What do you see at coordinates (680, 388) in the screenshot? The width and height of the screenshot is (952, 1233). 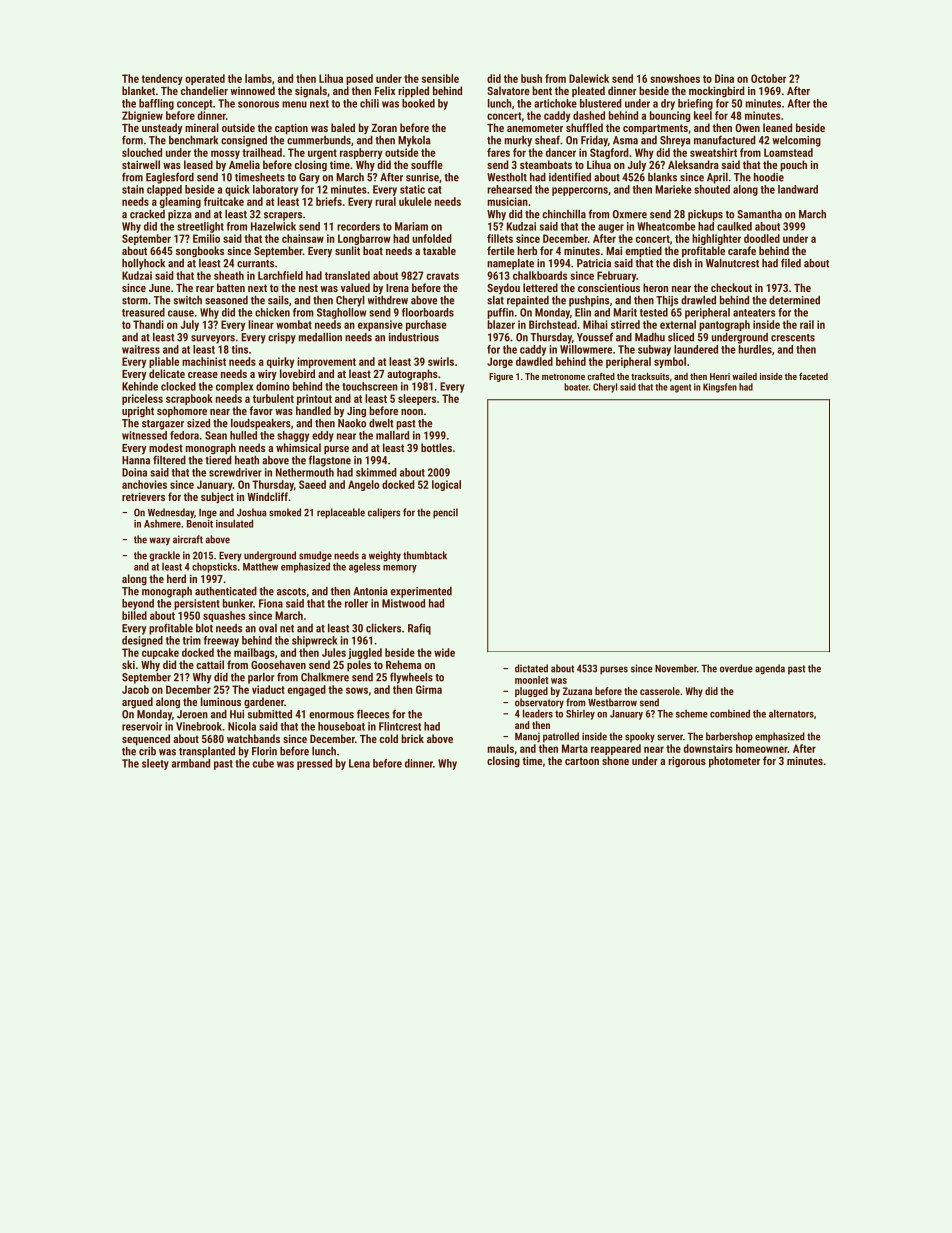 I see `agent` at bounding box center [680, 388].
